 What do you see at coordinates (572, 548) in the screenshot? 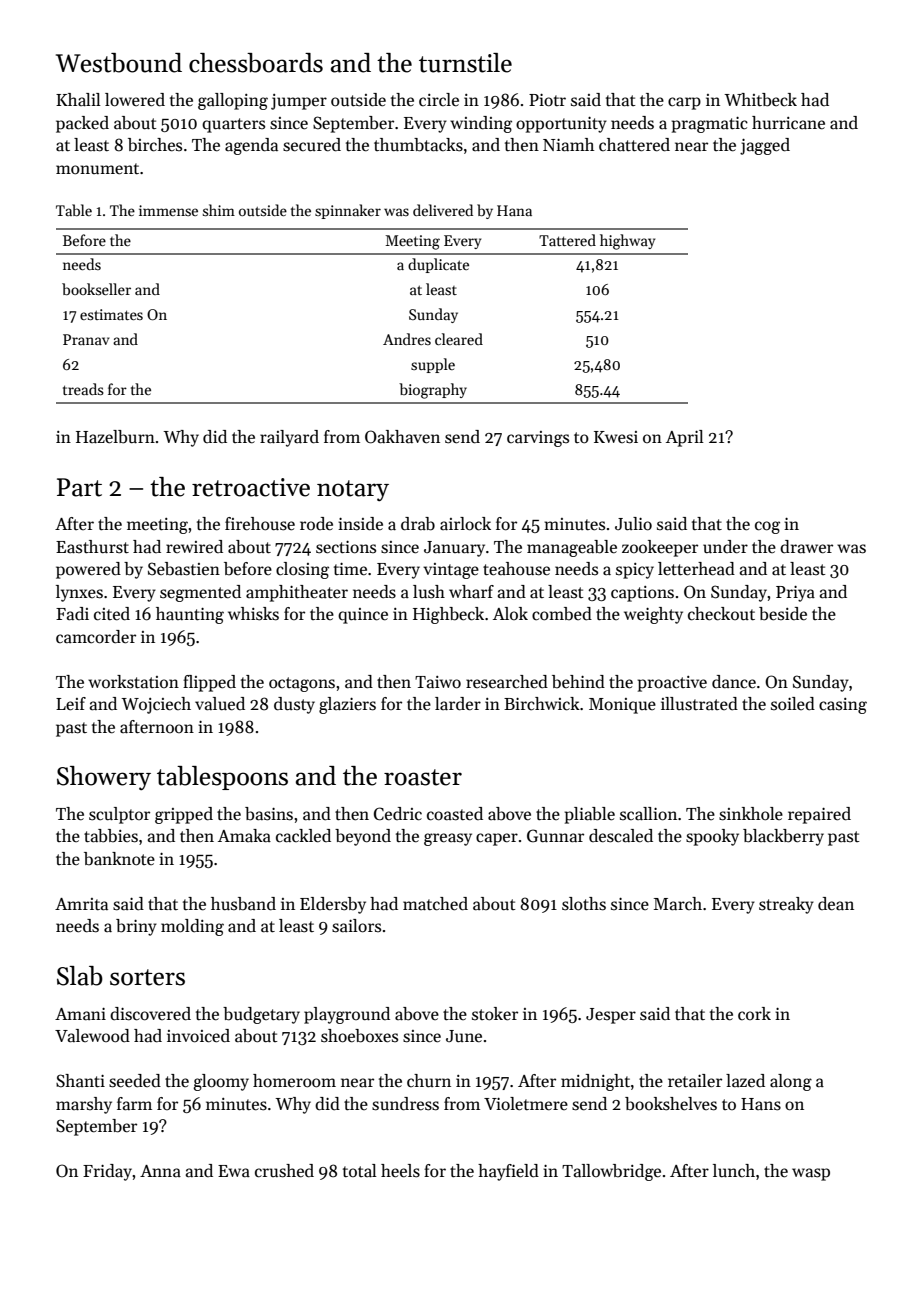
I see `manageable` at bounding box center [572, 548].
